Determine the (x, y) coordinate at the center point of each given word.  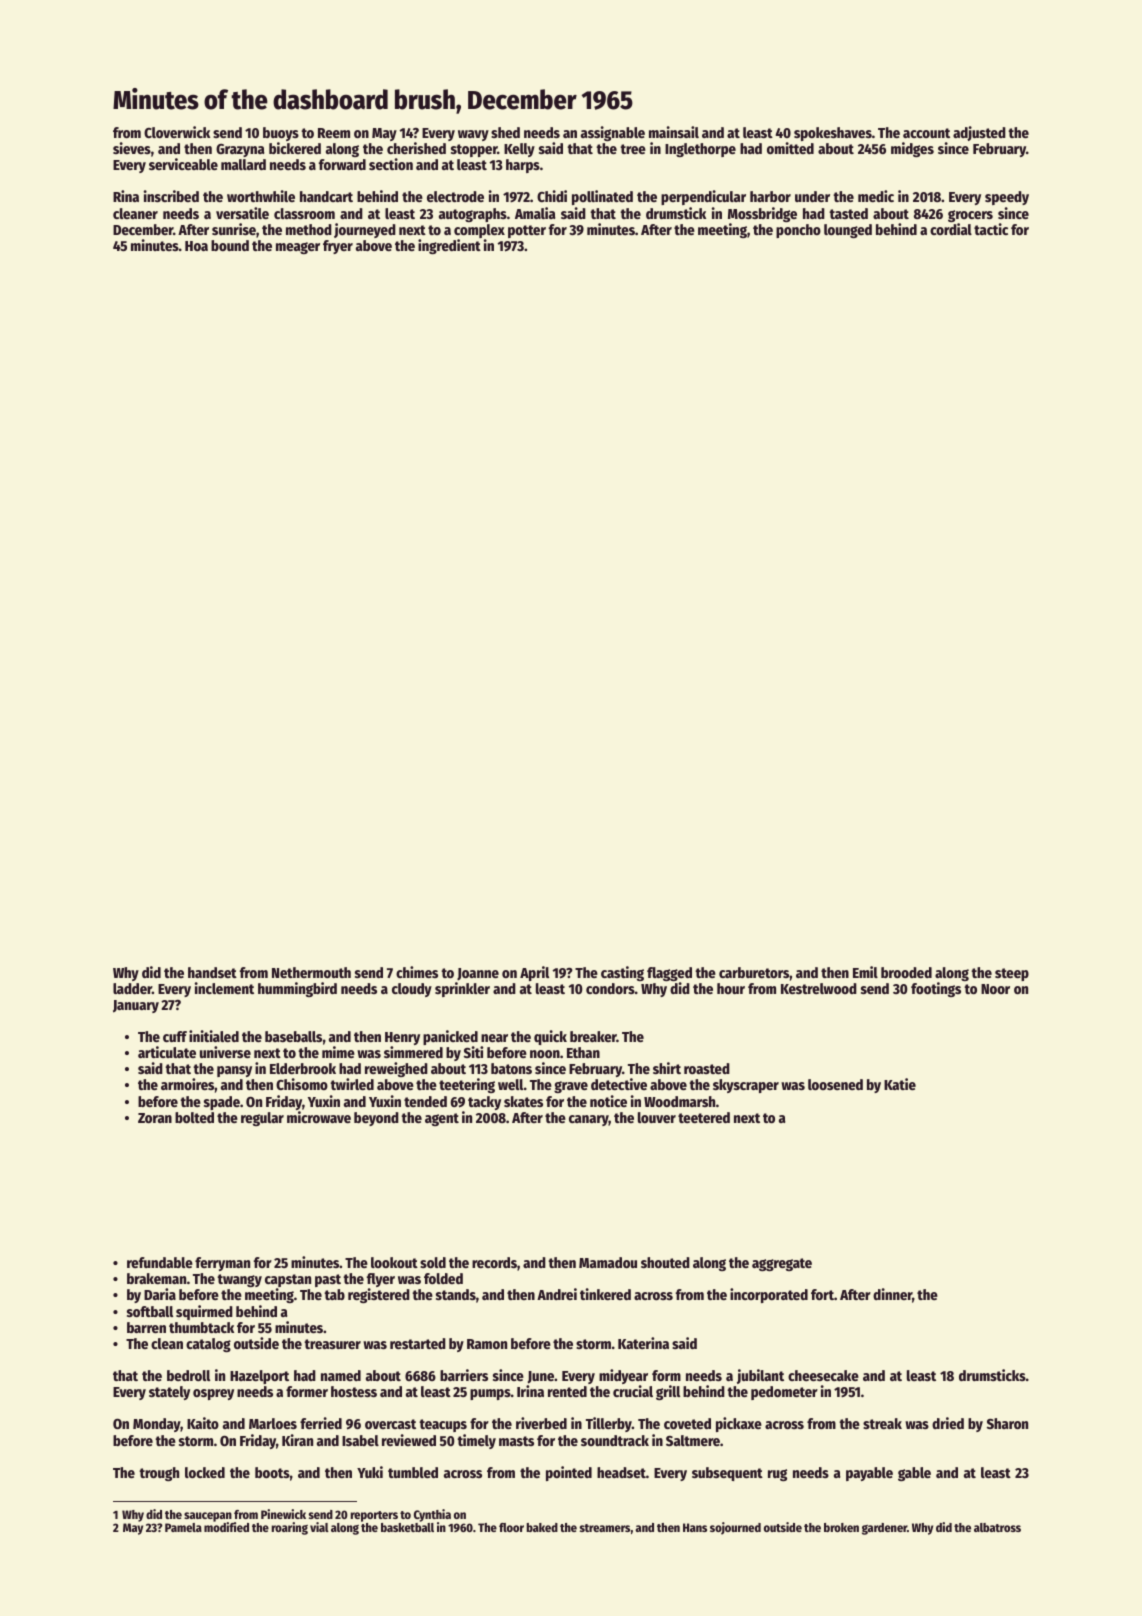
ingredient (449, 246)
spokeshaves (833, 134)
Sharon (1007, 1423)
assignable (613, 133)
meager (298, 248)
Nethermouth (311, 972)
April (534, 973)
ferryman (222, 1264)
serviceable (183, 164)
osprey (213, 1394)
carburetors (754, 972)
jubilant (760, 1376)
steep (1012, 974)
